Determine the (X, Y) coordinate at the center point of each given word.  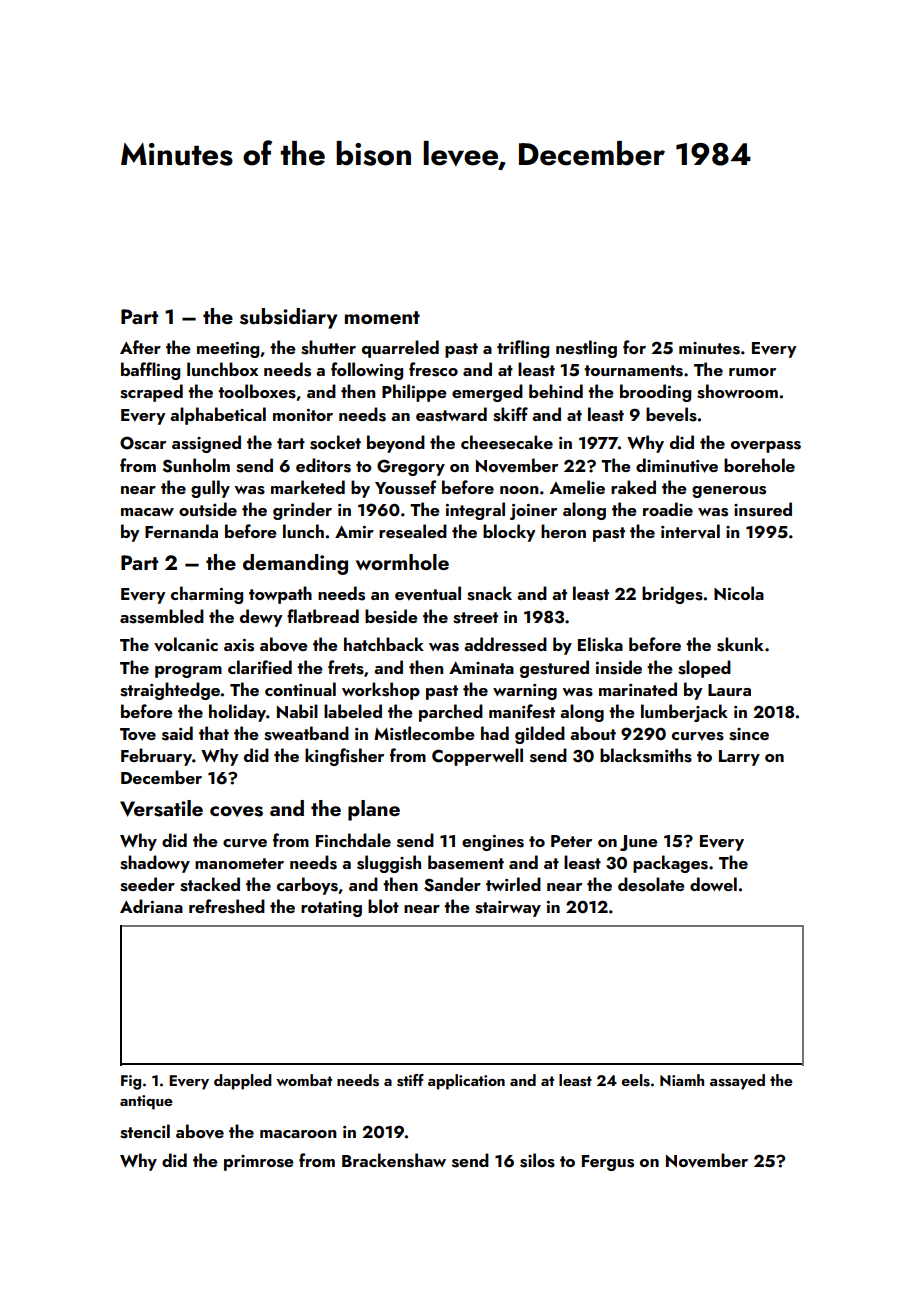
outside (208, 509)
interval (690, 531)
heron (563, 531)
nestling (586, 349)
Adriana (151, 906)
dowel (713, 884)
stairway (508, 909)
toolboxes (257, 391)
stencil (145, 1131)
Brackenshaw (394, 1160)
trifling (523, 349)
